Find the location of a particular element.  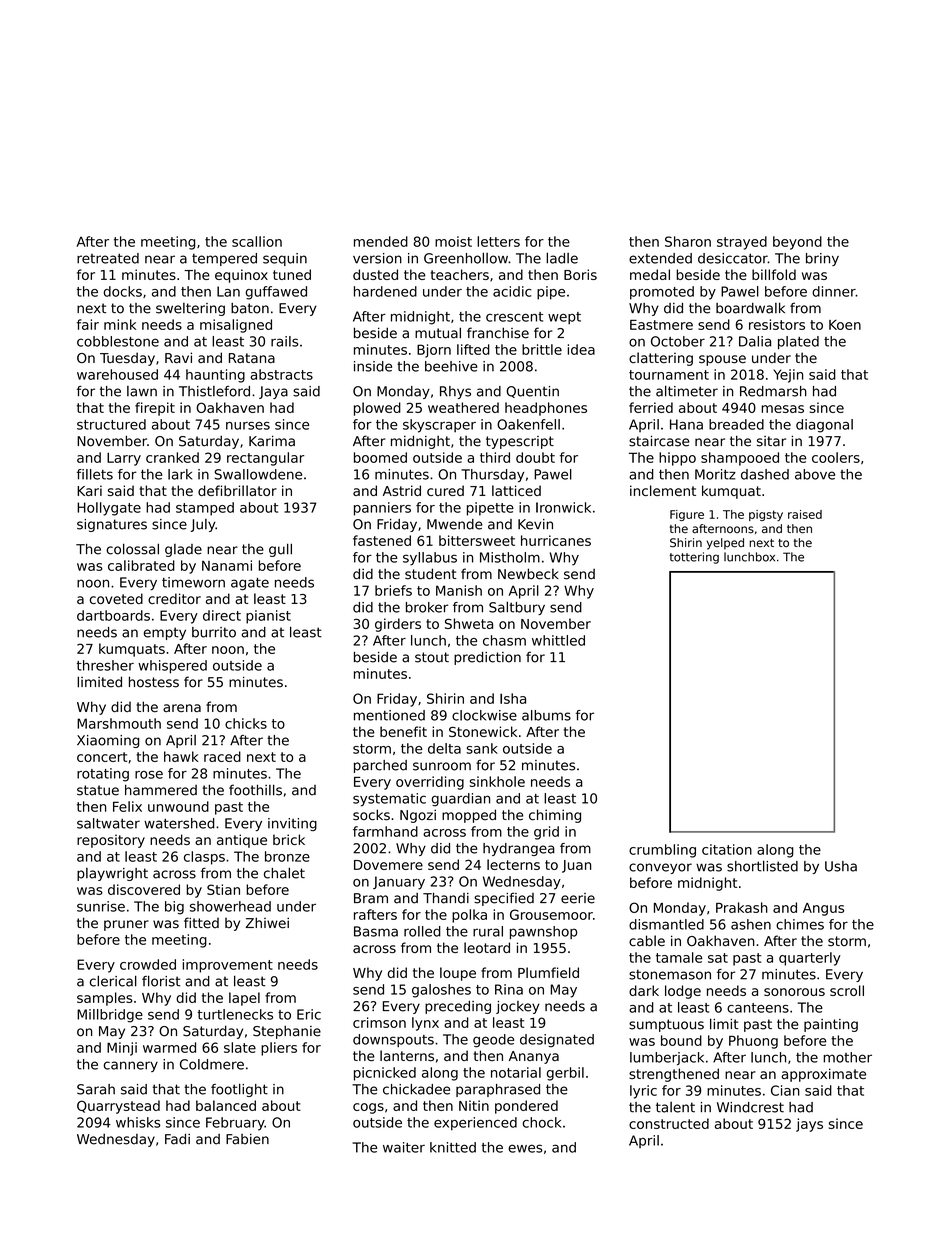

strayed is located at coordinates (742, 243).
